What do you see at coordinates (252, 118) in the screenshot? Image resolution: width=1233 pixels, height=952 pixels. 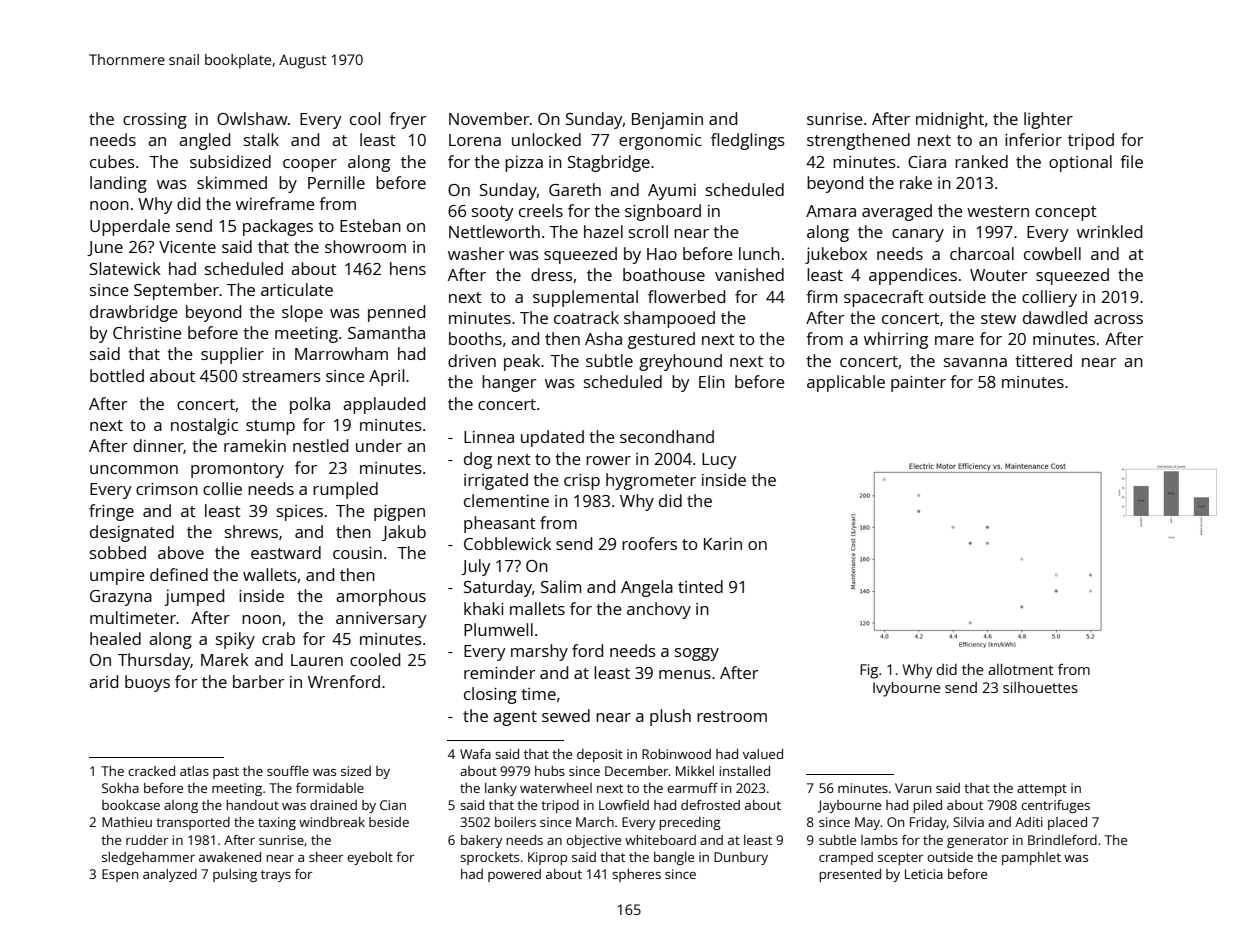 I see `Owlshaw` at bounding box center [252, 118].
